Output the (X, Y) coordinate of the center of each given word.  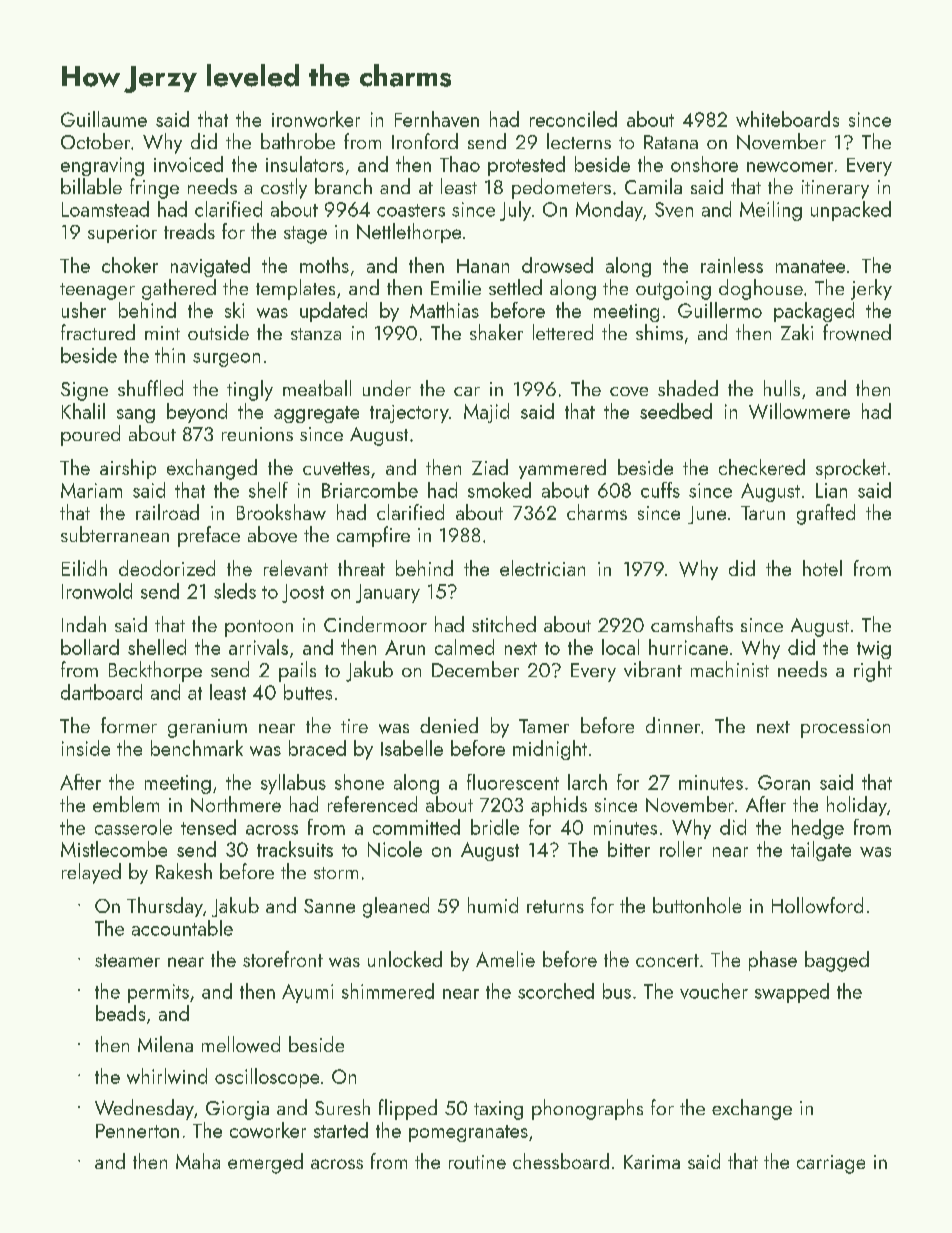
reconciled (573, 119)
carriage (831, 1164)
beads (120, 1013)
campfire (373, 536)
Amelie (505, 959)
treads (189, 231)
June (707, 515)
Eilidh (84, 568)
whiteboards (787, 119)
